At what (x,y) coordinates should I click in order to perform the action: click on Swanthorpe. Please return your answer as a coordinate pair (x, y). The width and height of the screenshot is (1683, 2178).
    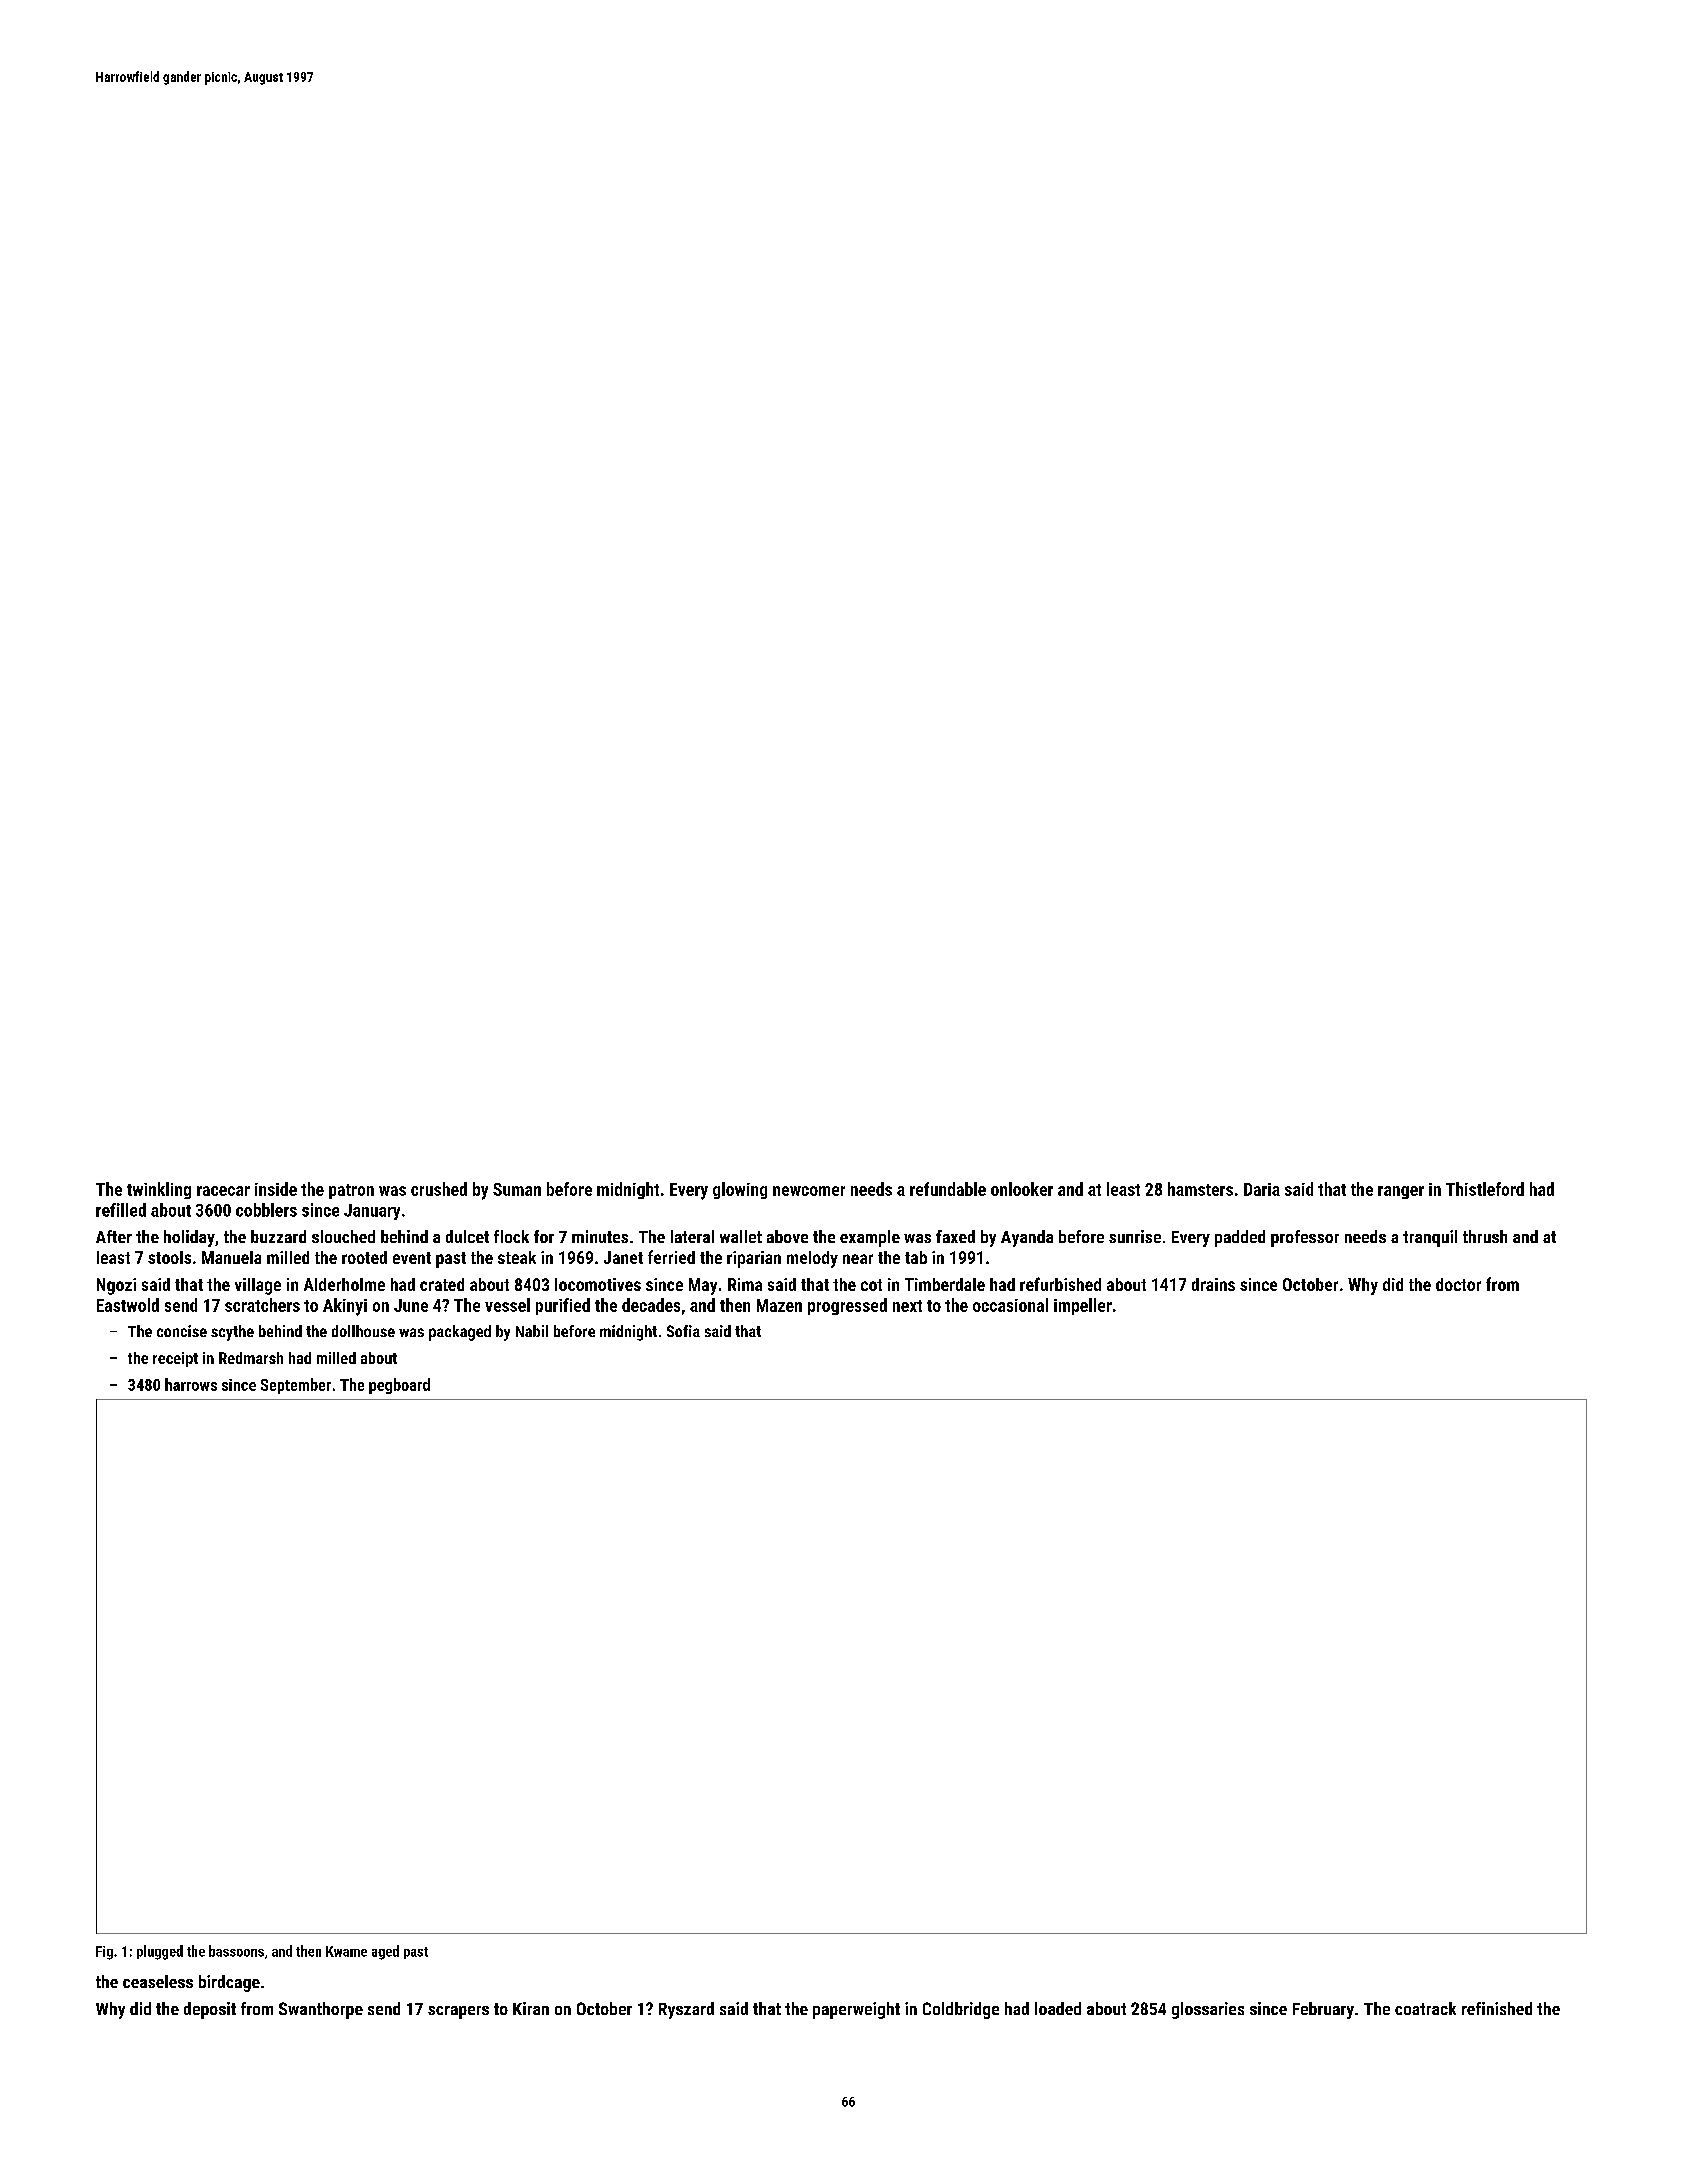
    Looking at the image, I should click on (321, 2010).
